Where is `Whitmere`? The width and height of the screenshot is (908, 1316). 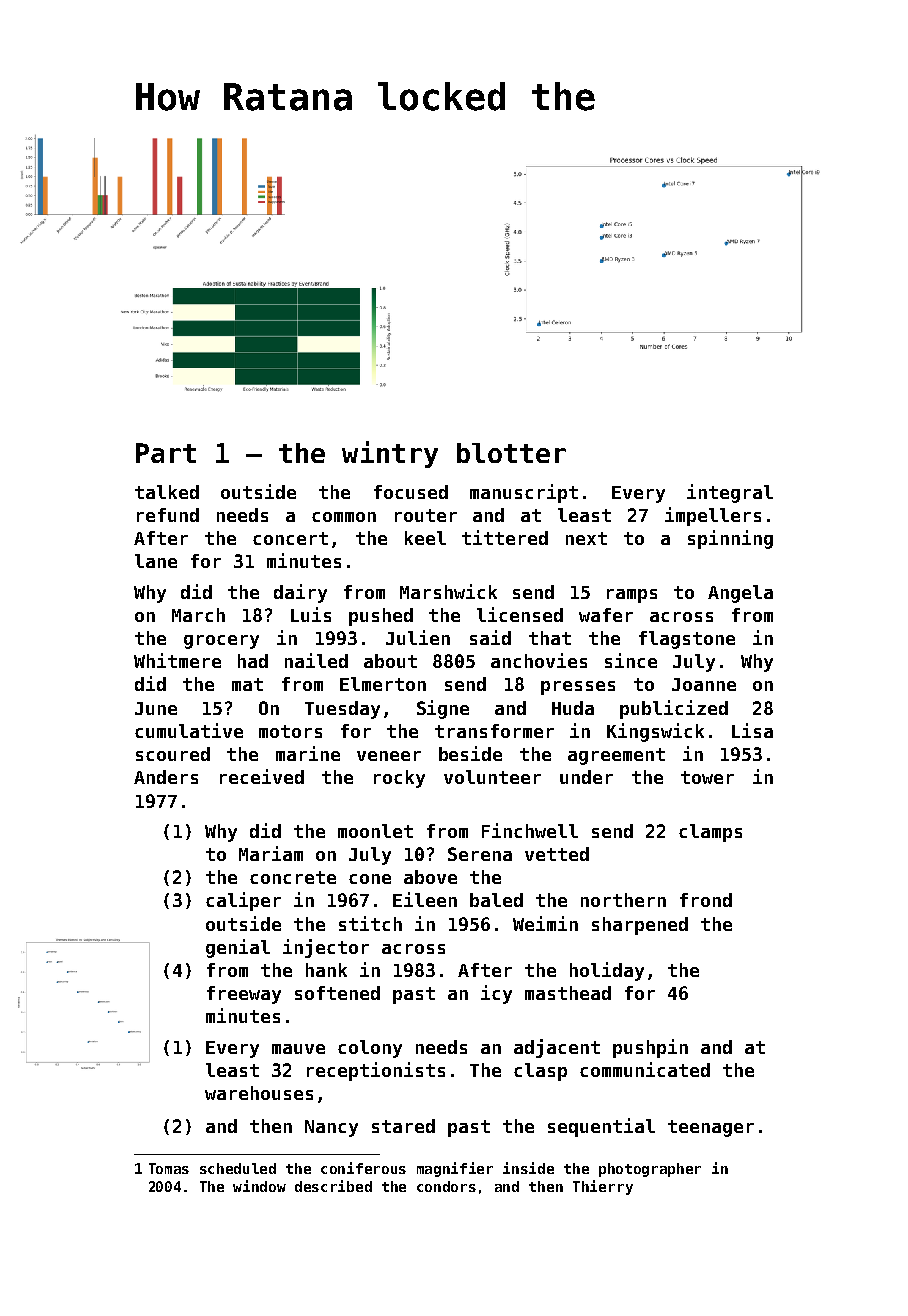 Whitmere is located at coordinates (177, 660).
